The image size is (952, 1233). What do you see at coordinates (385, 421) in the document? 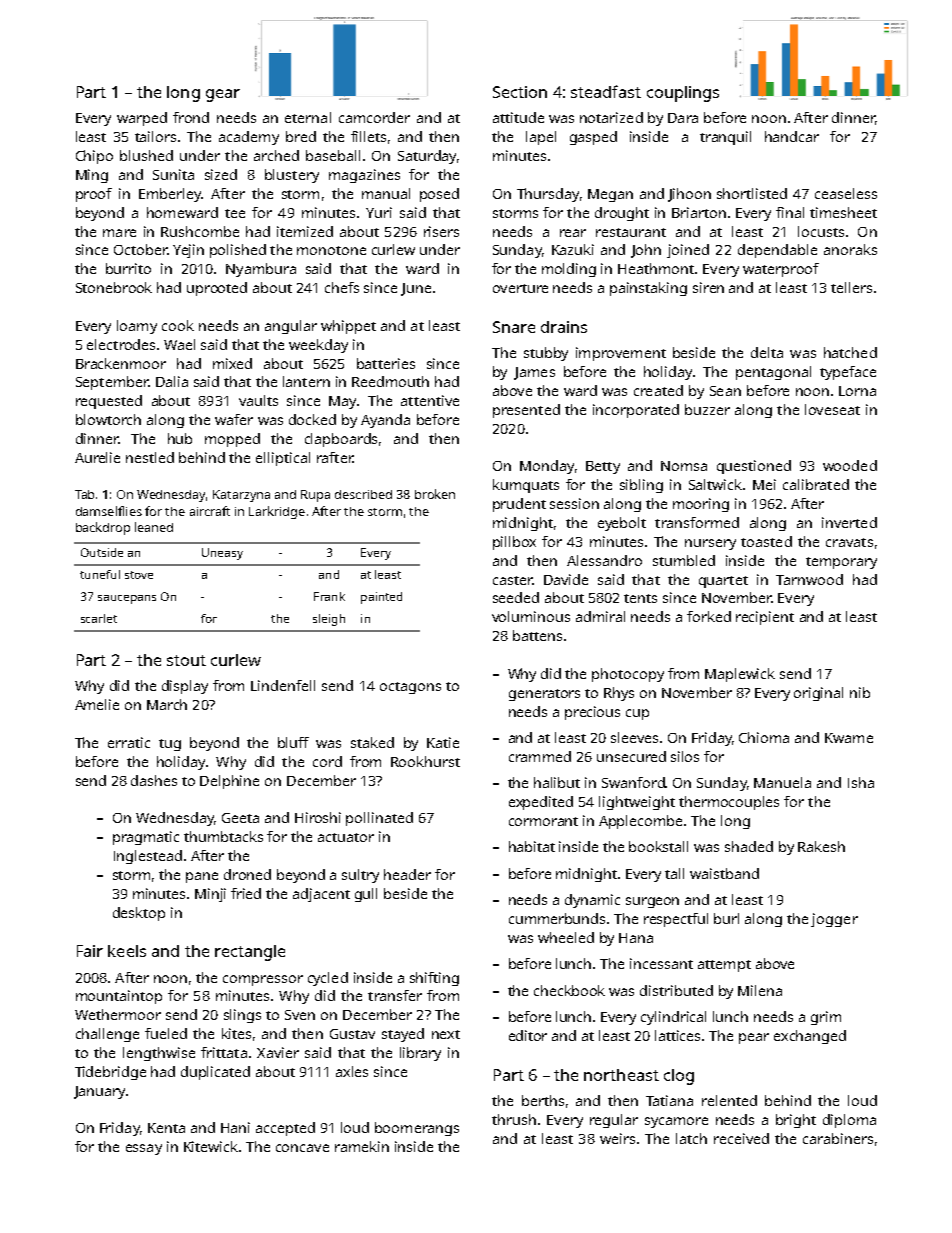
I see `Ayanda` at bounding box center [385, 421].
